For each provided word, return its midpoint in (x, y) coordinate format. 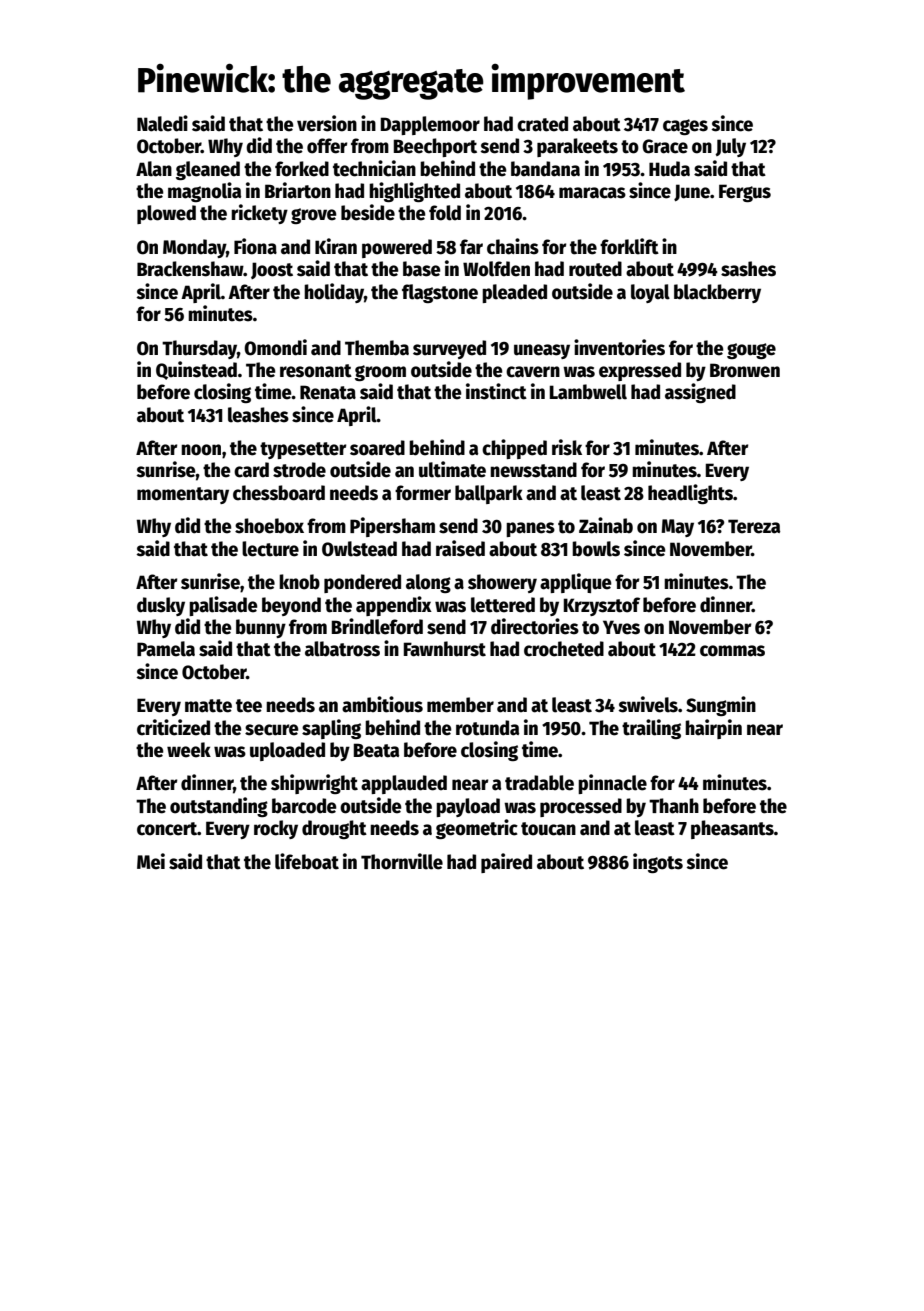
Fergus (745, 193)
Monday (194, 248)
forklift (629, 246)
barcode (304, 806)
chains (513, 246)
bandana (545, 169)
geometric (477, 829)
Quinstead (196, 370)
